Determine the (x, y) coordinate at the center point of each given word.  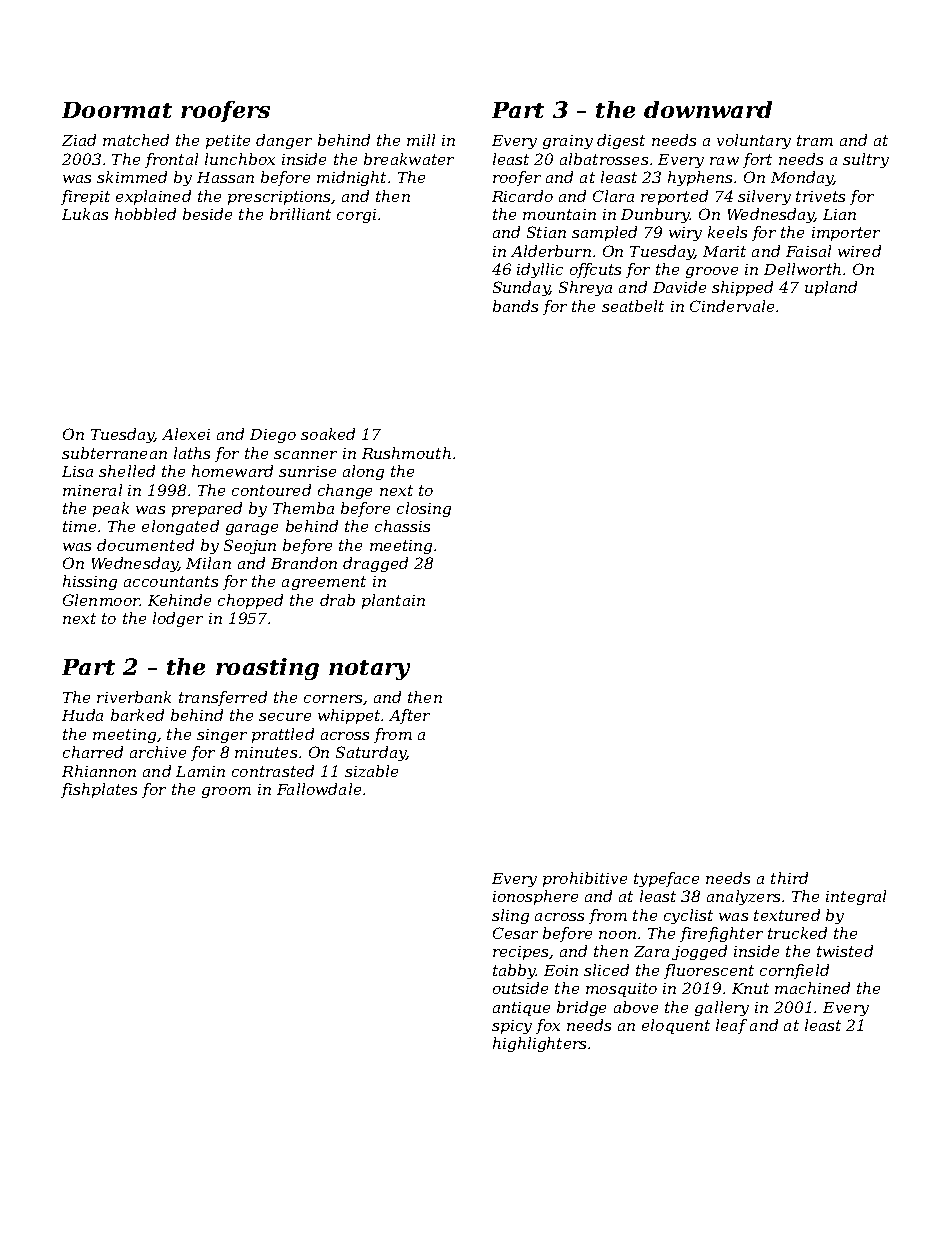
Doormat (117, 110)
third (789, 878)
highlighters (539, 1044)
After (409, 716)
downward (708, 109)
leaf (731, 1026)
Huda (82, 715)
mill (421, 140)
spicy (512, 1027)
